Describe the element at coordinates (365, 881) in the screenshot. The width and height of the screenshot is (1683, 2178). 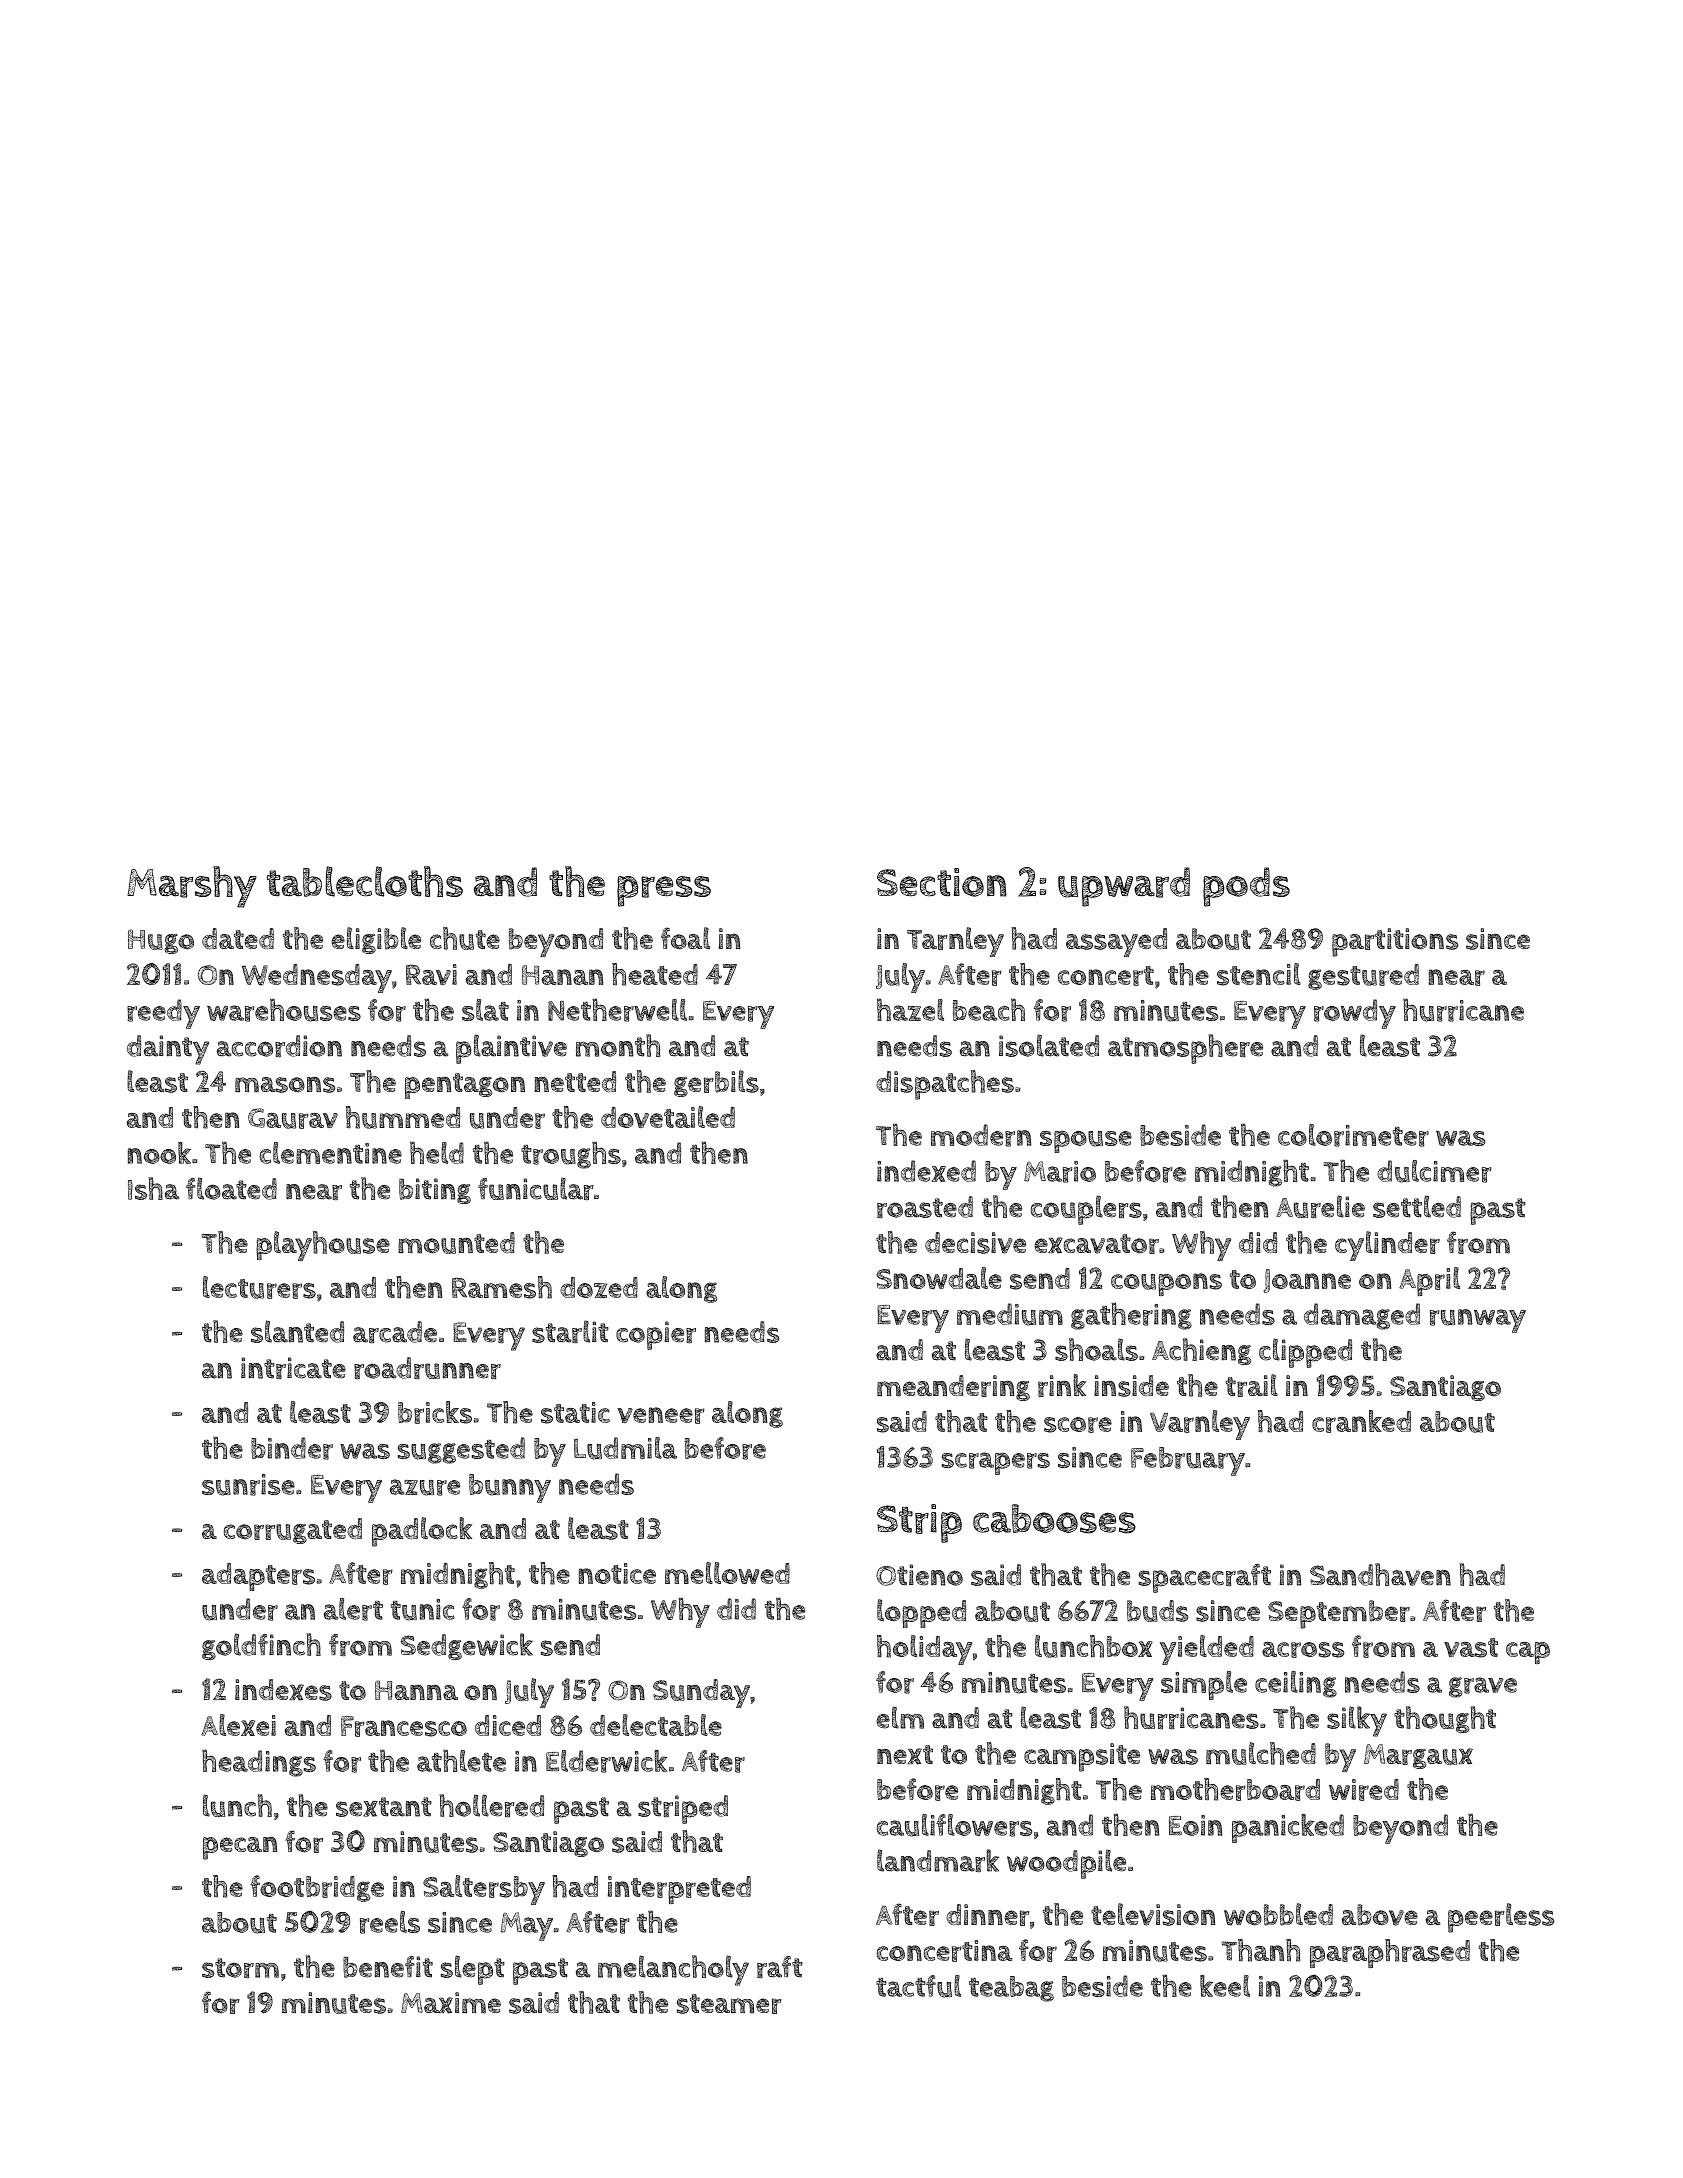
I see `tablecloths` at that location.
